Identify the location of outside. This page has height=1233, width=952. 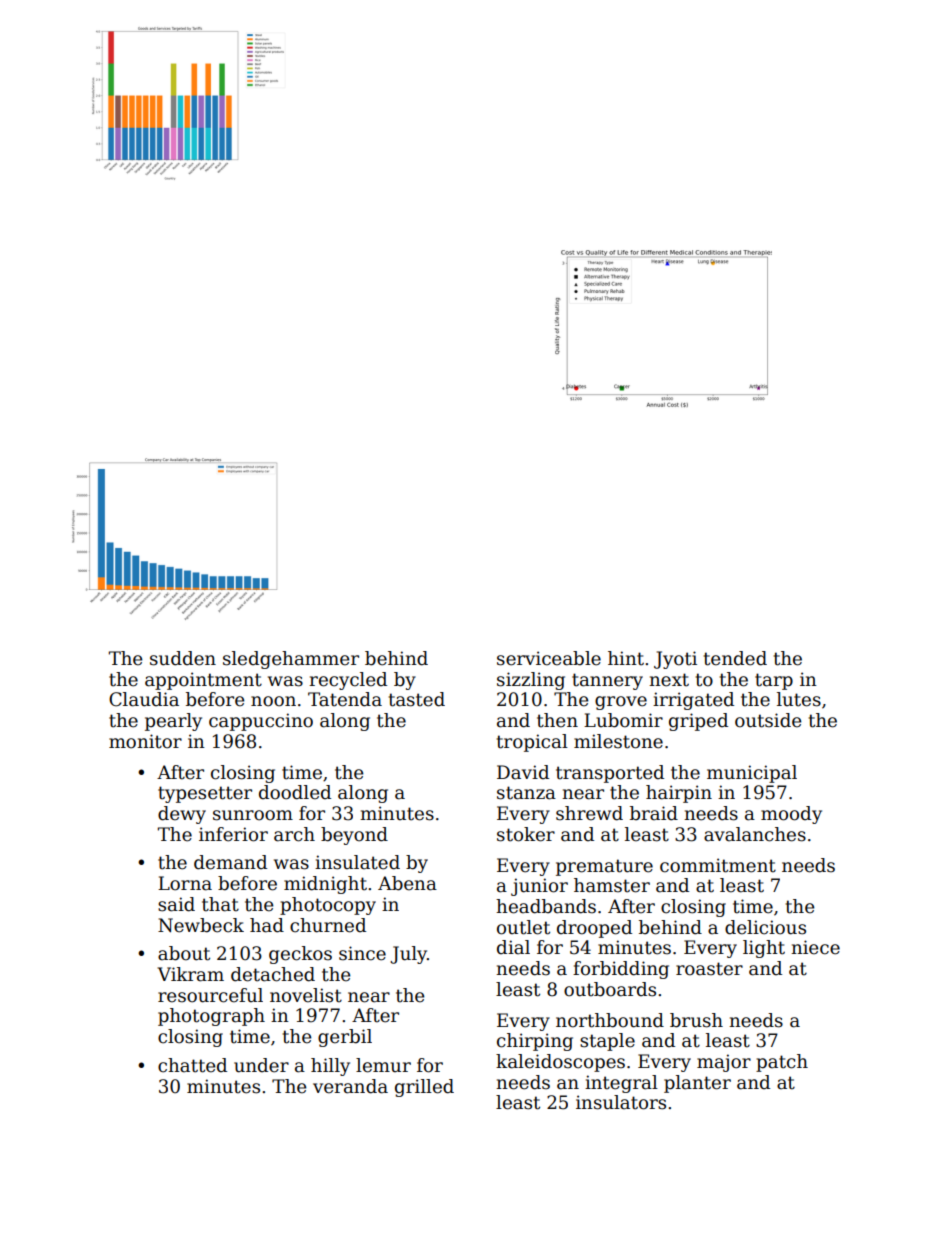
(768, 720).
